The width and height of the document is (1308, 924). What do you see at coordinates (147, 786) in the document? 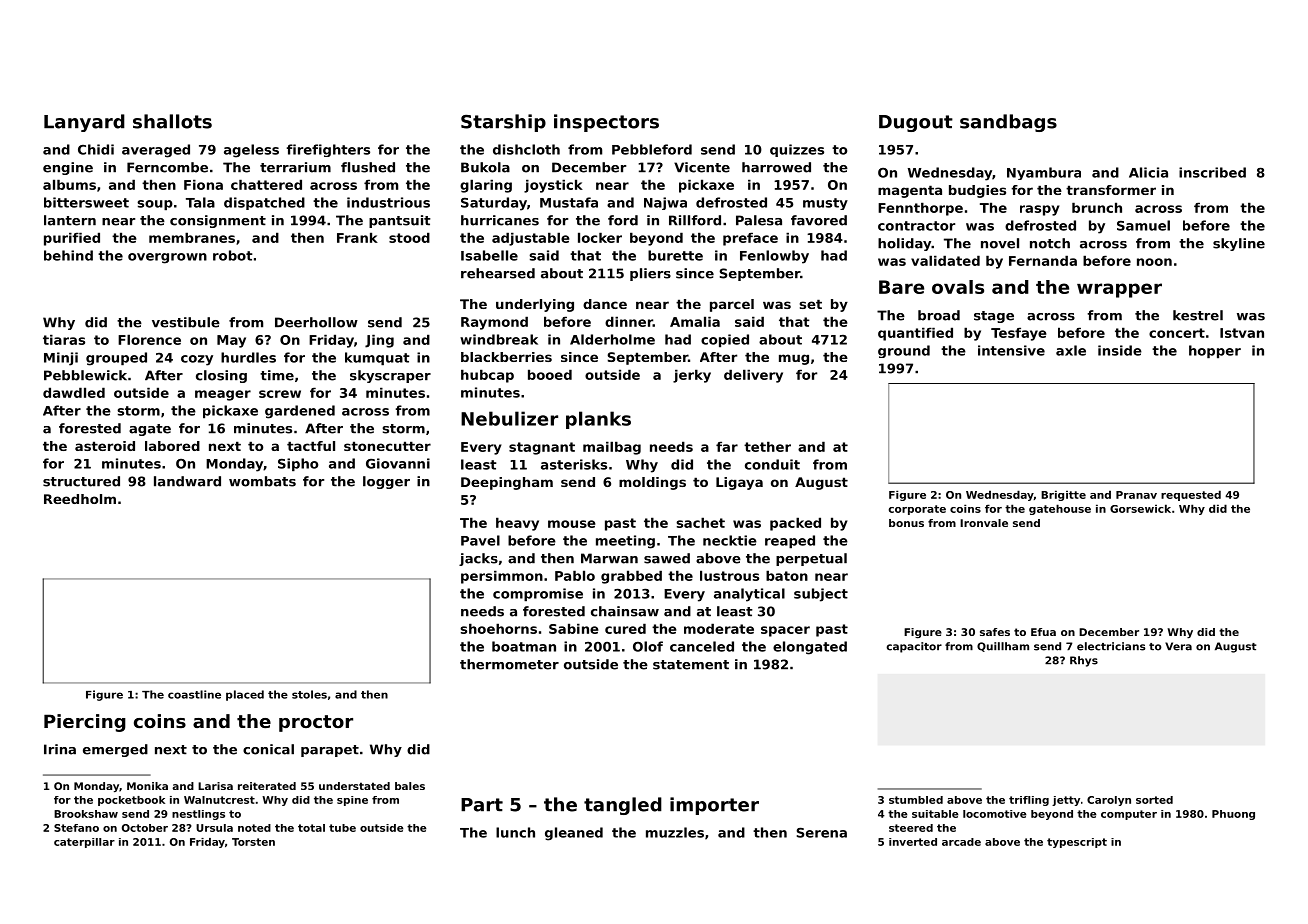
I see `Monika` at bounding box center [147, 786].
